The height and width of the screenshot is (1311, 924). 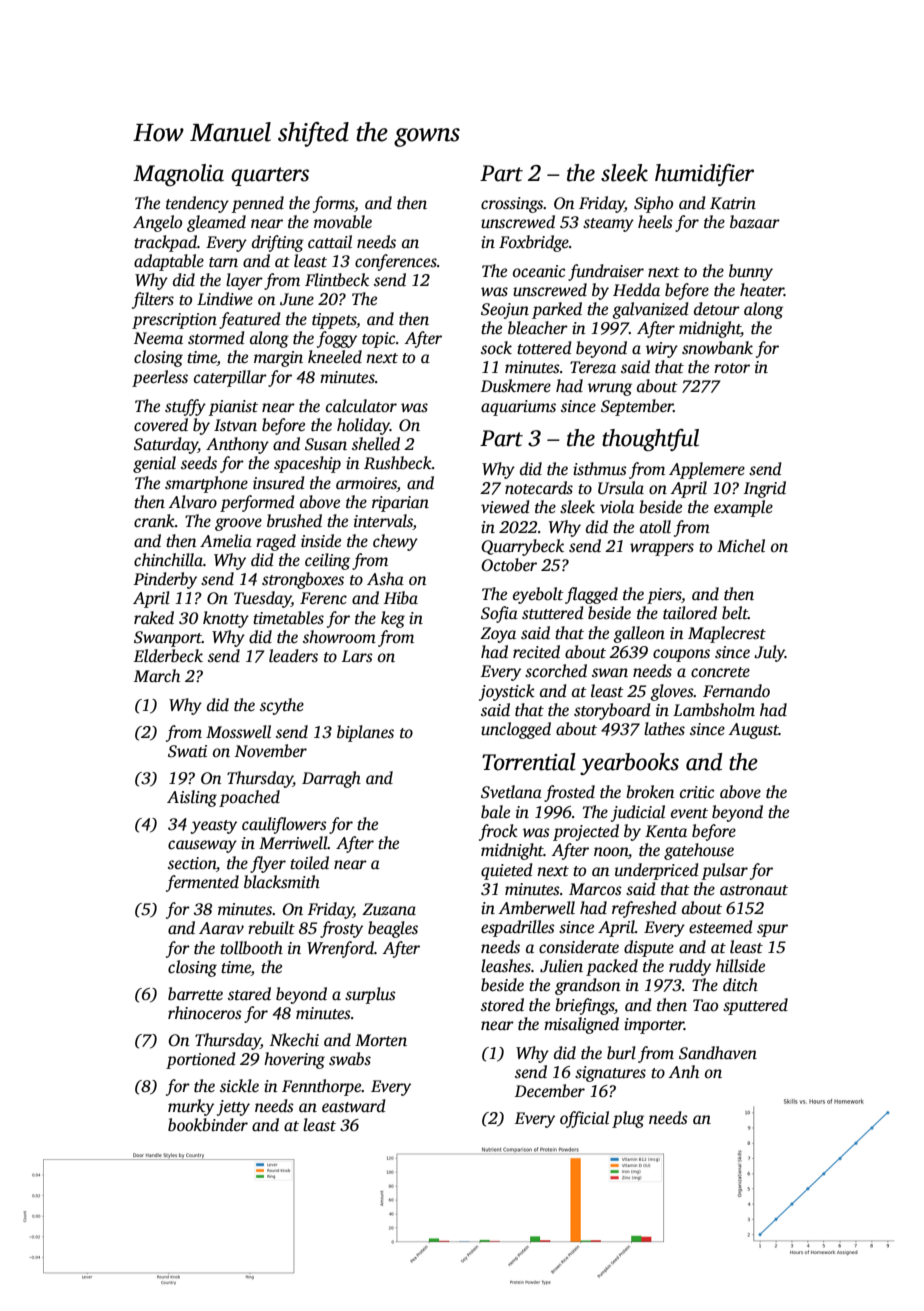 I want to click on Angelo, so click(x=157, y=223).
